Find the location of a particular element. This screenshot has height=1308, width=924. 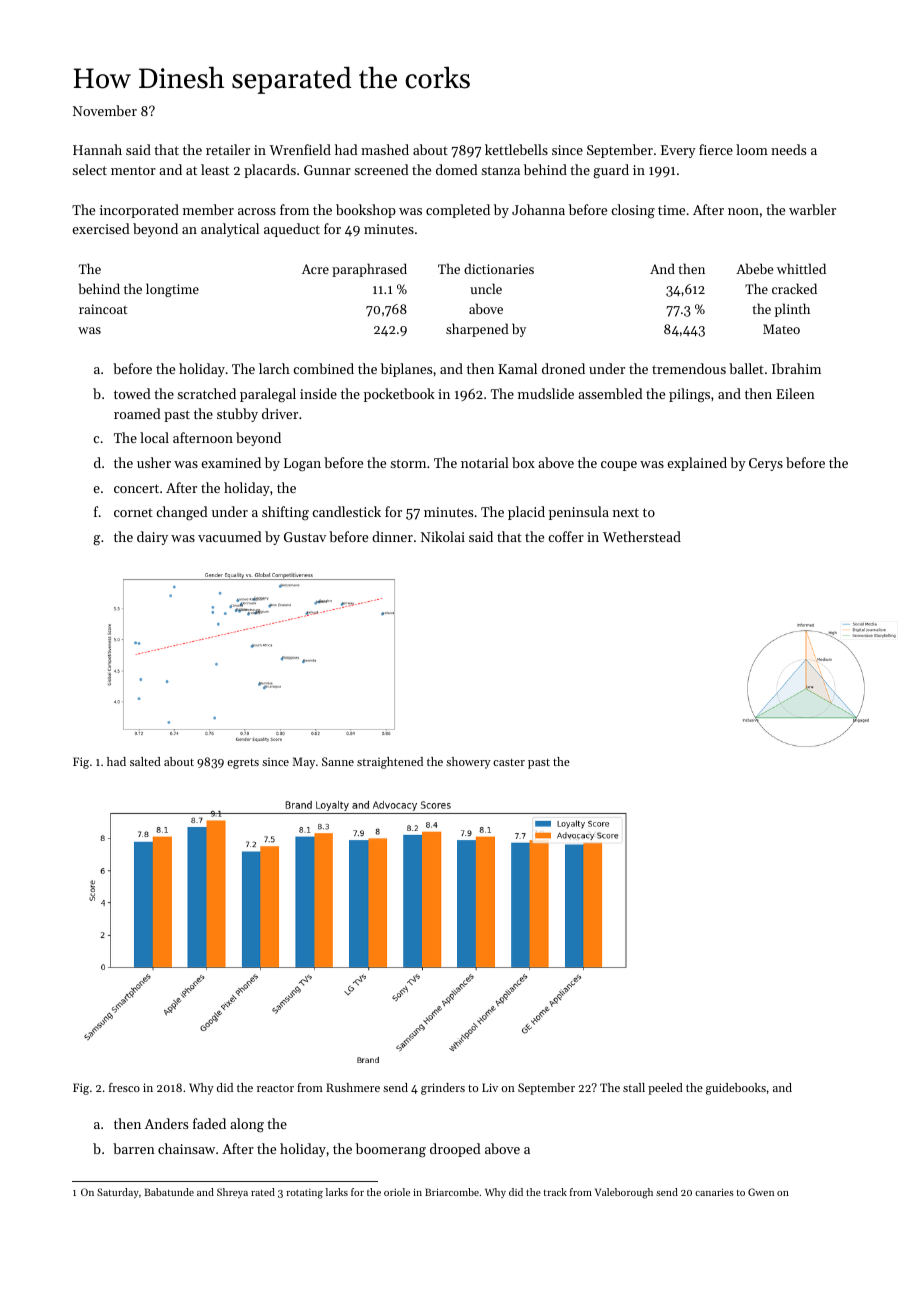

fierce is located at coordinates (716, 149).
